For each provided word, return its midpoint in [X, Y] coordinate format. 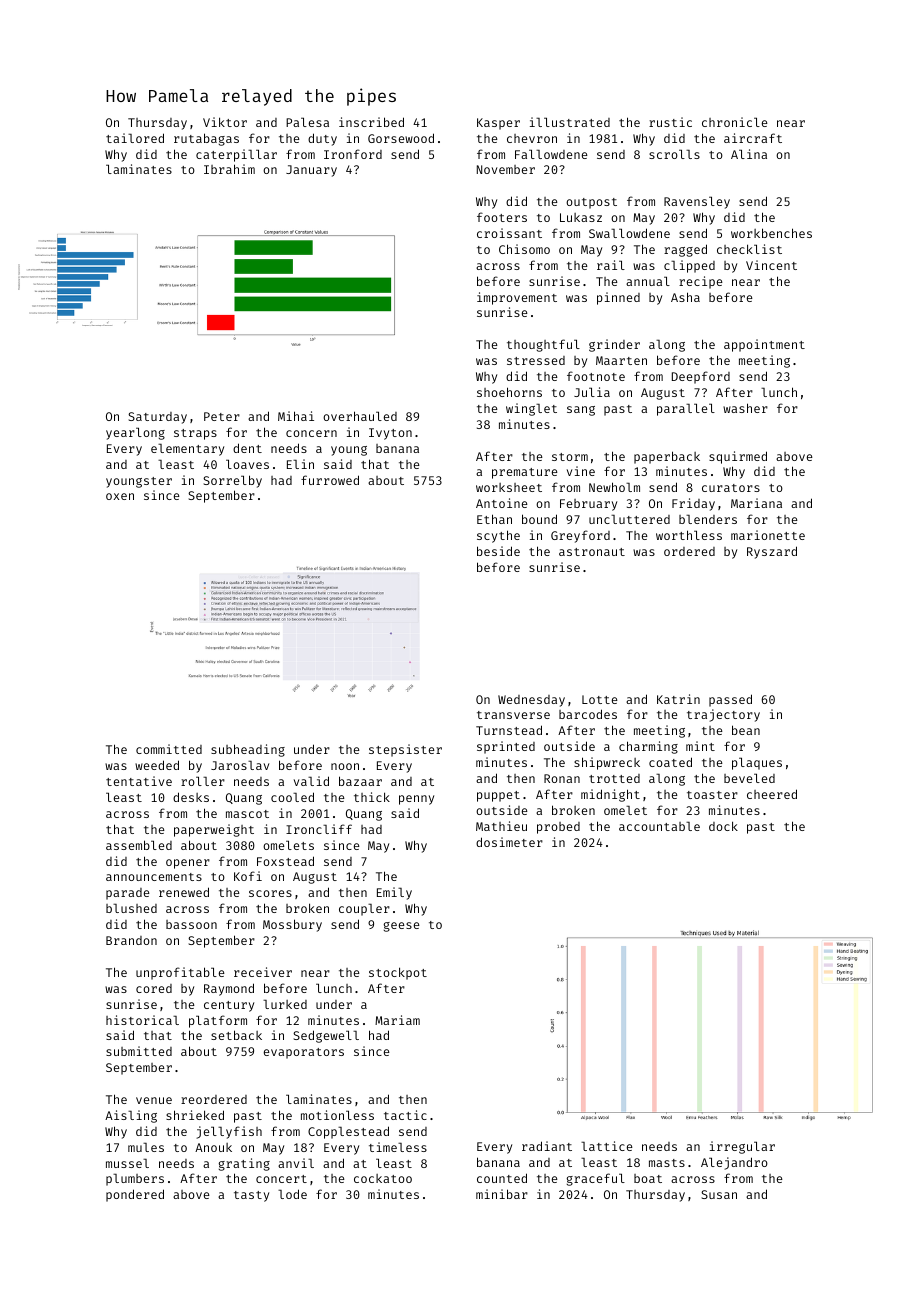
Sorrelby [232, 481]
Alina [749, 154]
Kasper [498, 124]
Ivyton [390, 434]
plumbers [135, 1179]
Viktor [225, 122]
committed [169, 749]
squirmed [738, 457]
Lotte [600, 699]
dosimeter [509, 842]
